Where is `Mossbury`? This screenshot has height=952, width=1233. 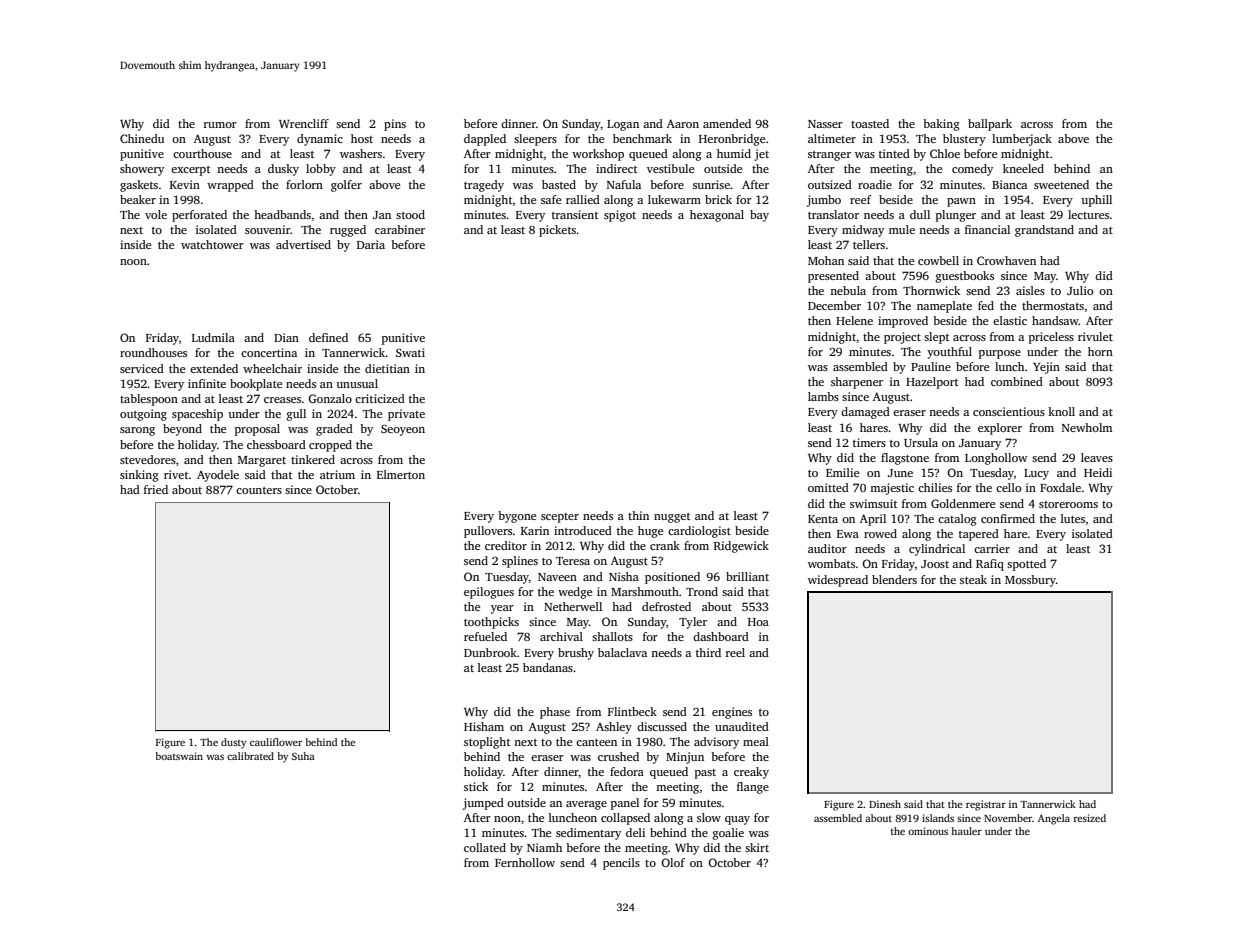 Mossbury is located at coordinates (1030, 581).
